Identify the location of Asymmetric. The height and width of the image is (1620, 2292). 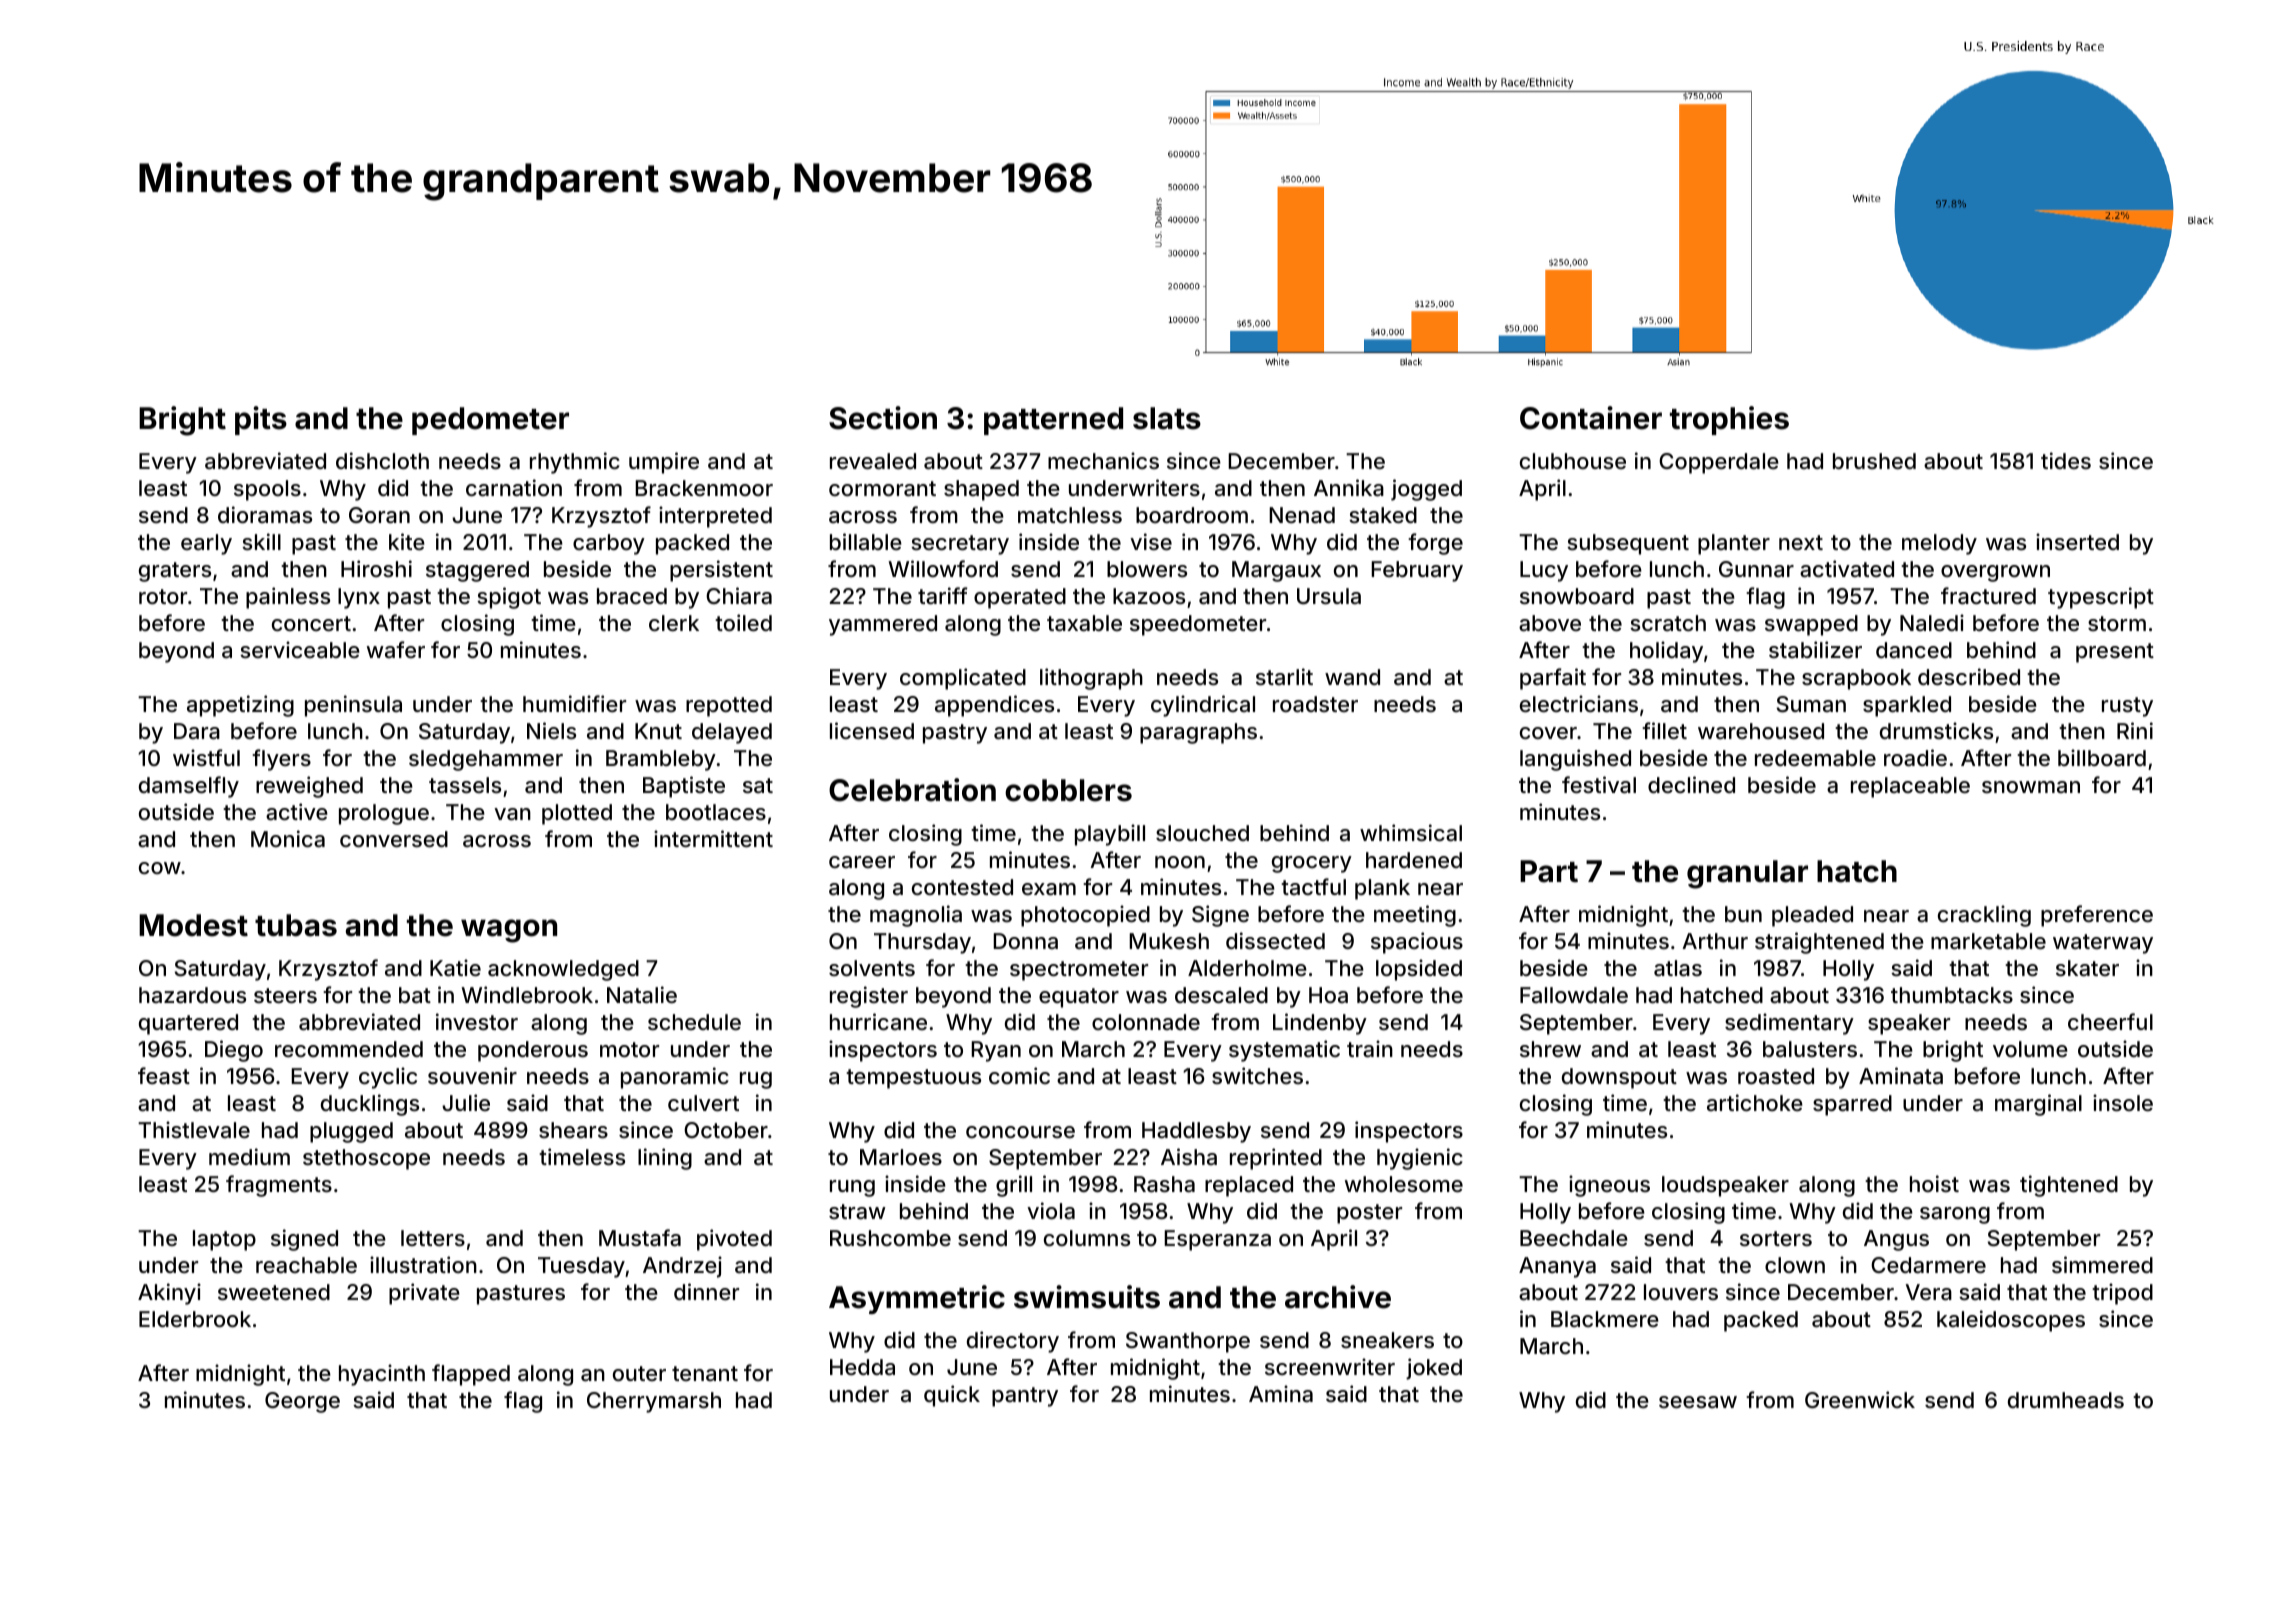
(917, 1299).
